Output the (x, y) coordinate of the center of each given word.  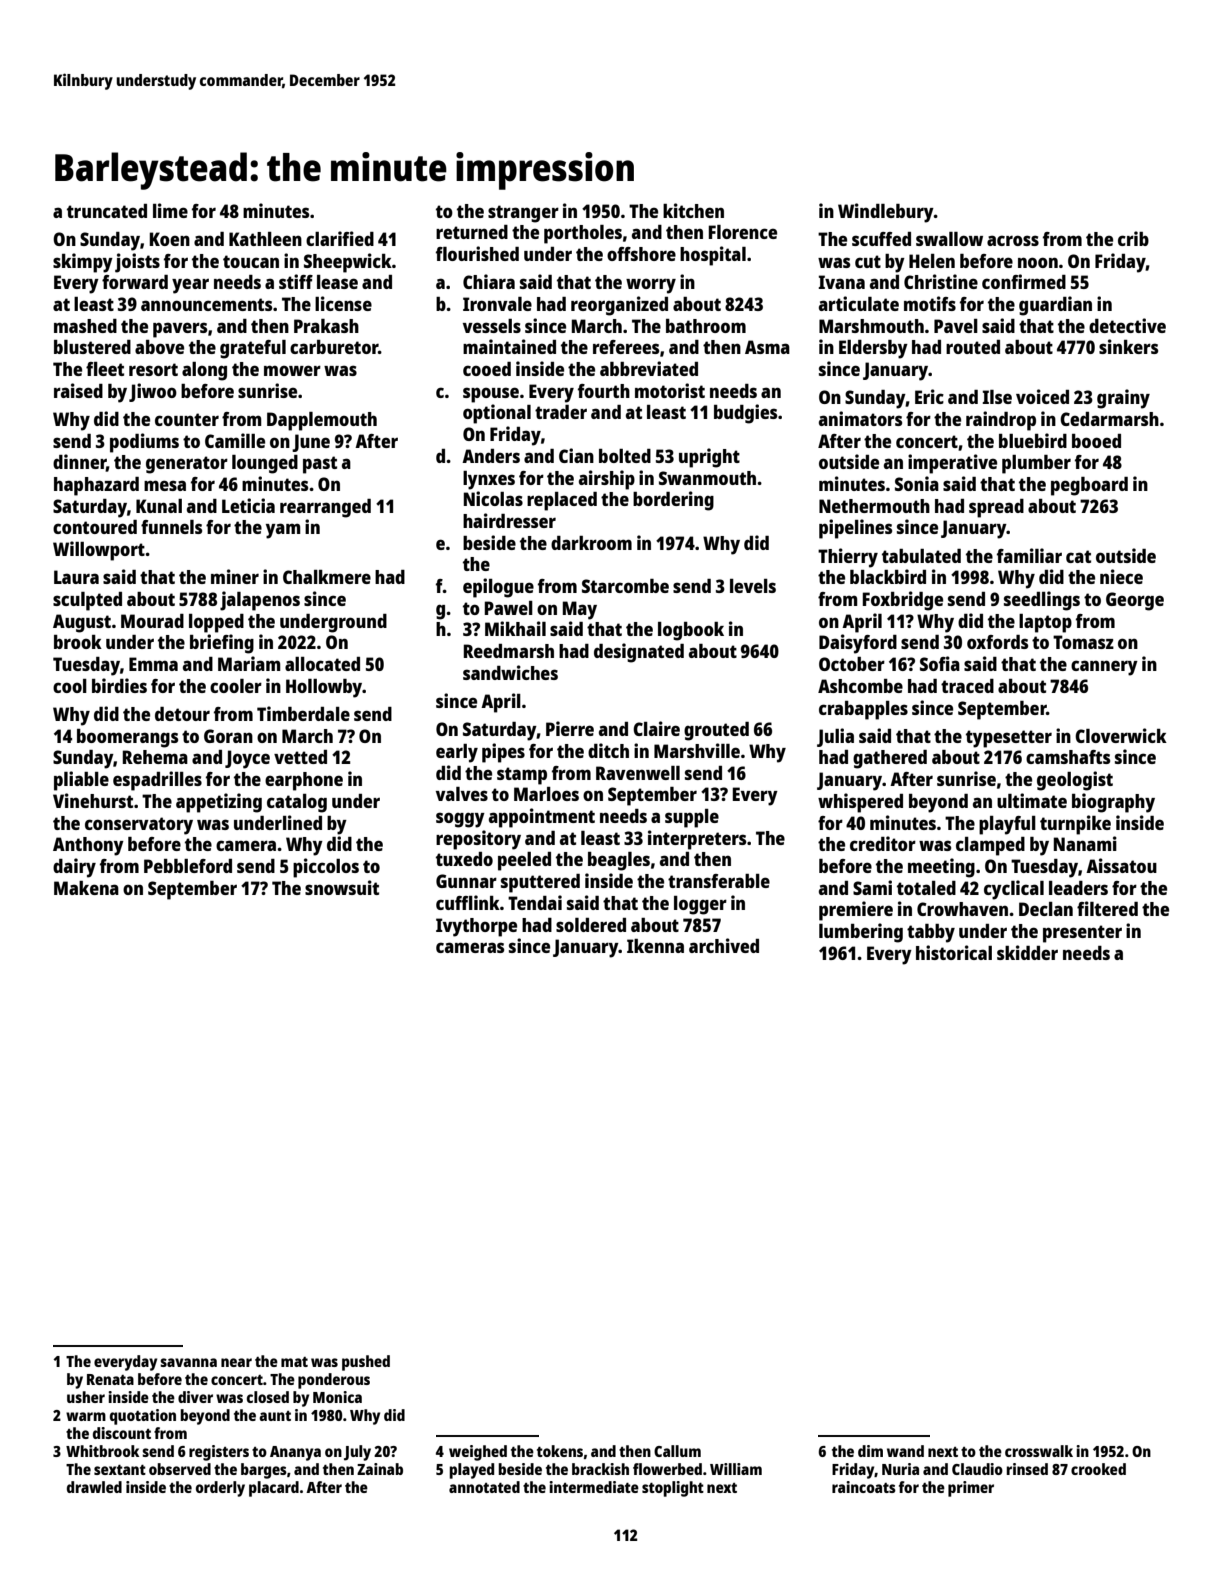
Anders (491, 456)
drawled (94, 1487)
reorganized (619, 306)
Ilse (997, 397)
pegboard (1089, 486)
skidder (1027, 952)
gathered (890, 759)
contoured (95, 527)
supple (692, 818)
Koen (170, 239)
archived (724, 945)
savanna (188, 1362)
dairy (74, 868)
